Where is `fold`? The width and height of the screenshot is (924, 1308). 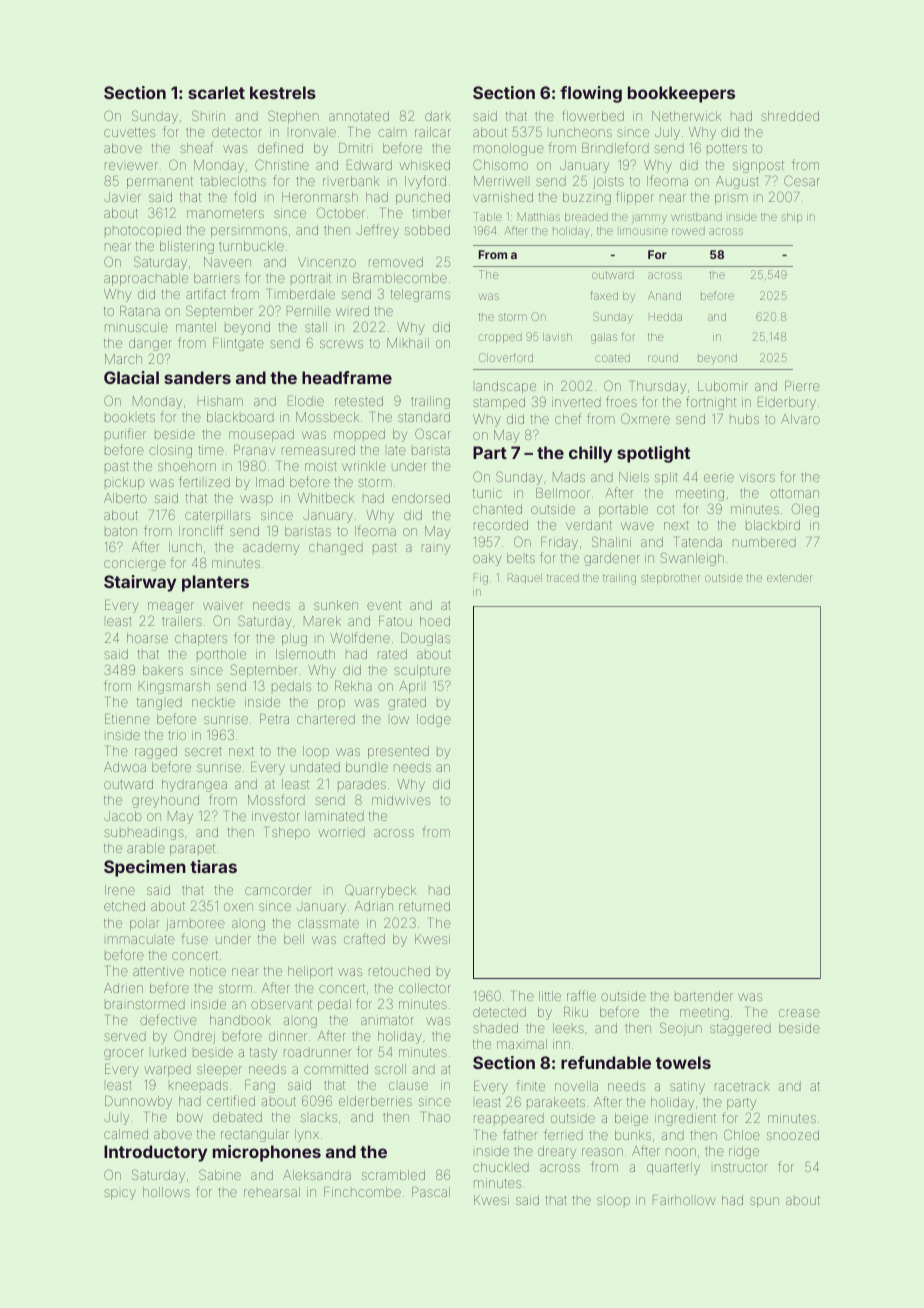 fold is located at coordinates (245, 196).
